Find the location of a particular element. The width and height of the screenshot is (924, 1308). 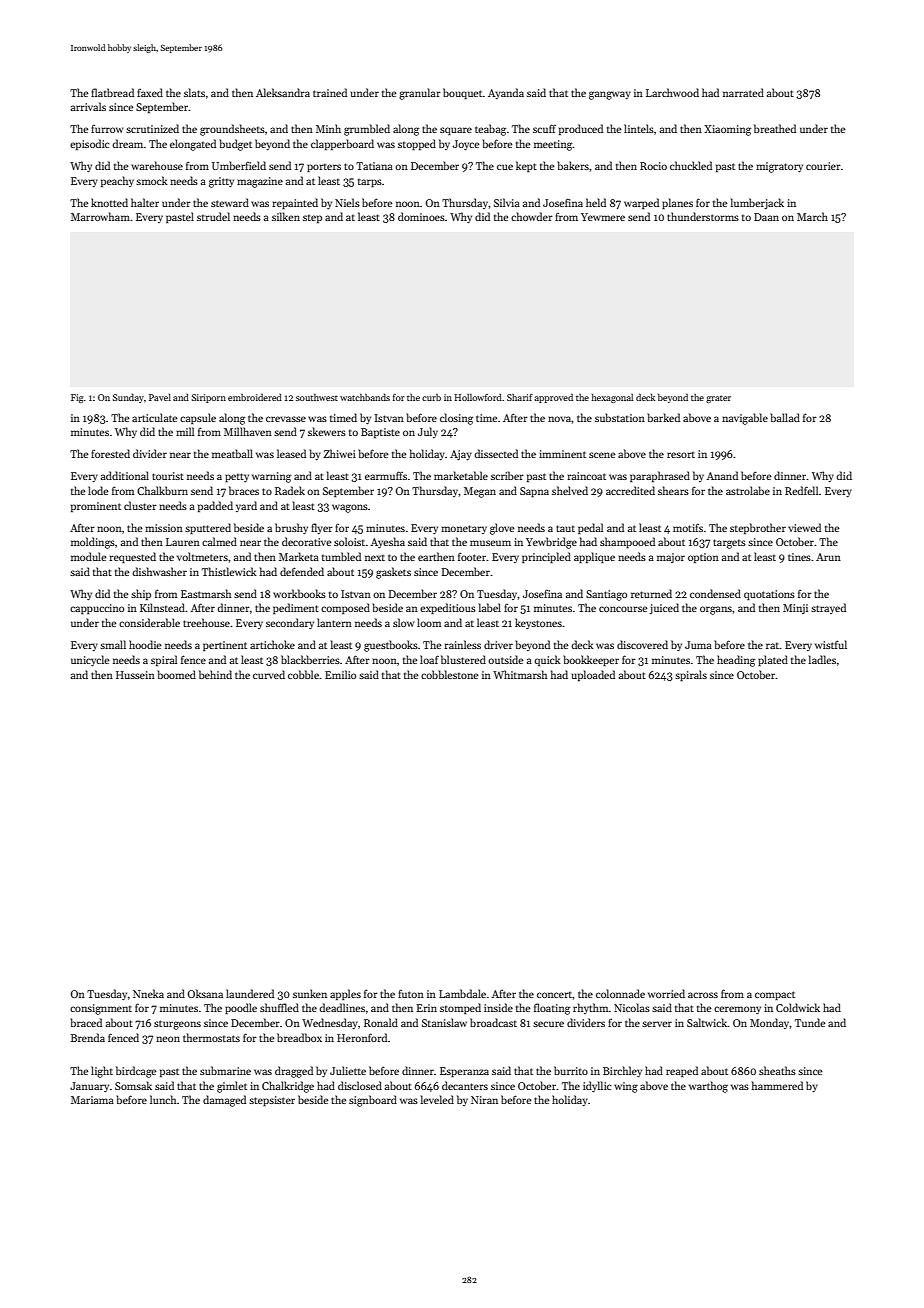

narrated is located at coordinates (743, 92).
